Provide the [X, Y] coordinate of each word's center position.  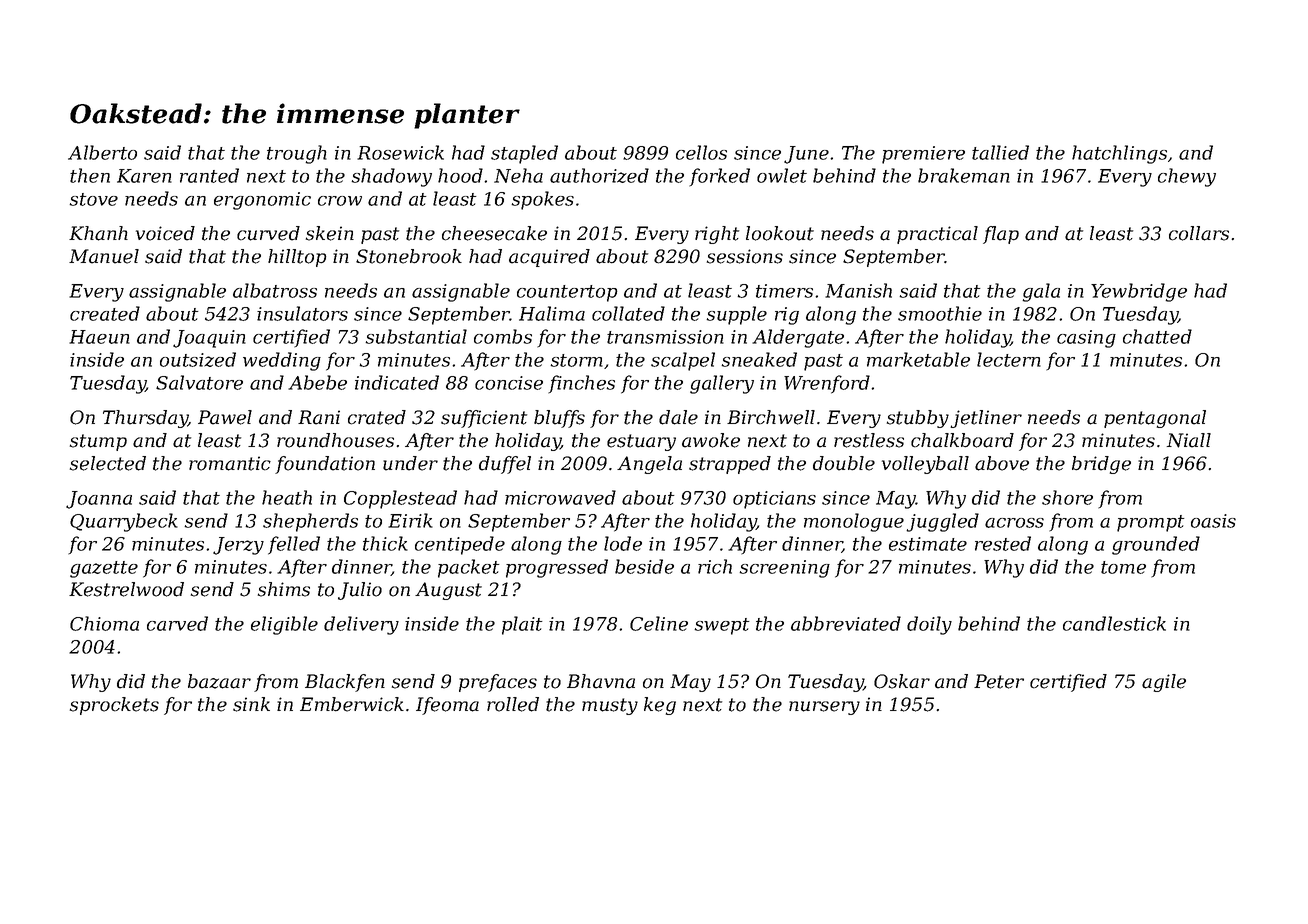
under [410, 463]
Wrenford [827, 384]
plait [522, 625]
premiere [923, 155]
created [105, 313]
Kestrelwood [126, 589]
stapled [524, 154]
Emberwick [352, 704]
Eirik [410, 520]
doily [929, 625]
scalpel [683, 361]
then [90, 175]
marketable [918, 359]
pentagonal [1155, 419]
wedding [282, 361]
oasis [1213, 521]
